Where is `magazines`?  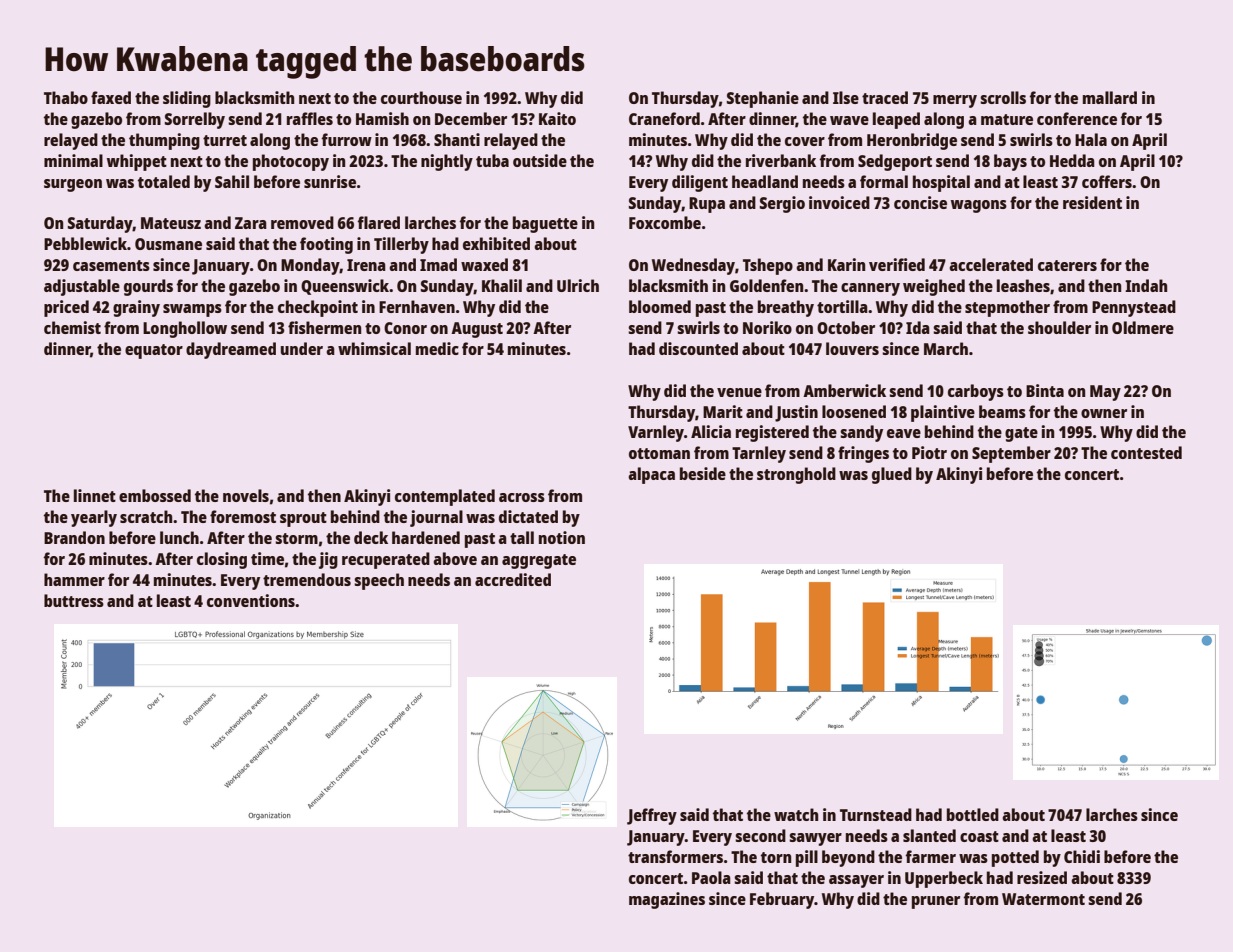 magazines is located at coordinates (667, 900).
